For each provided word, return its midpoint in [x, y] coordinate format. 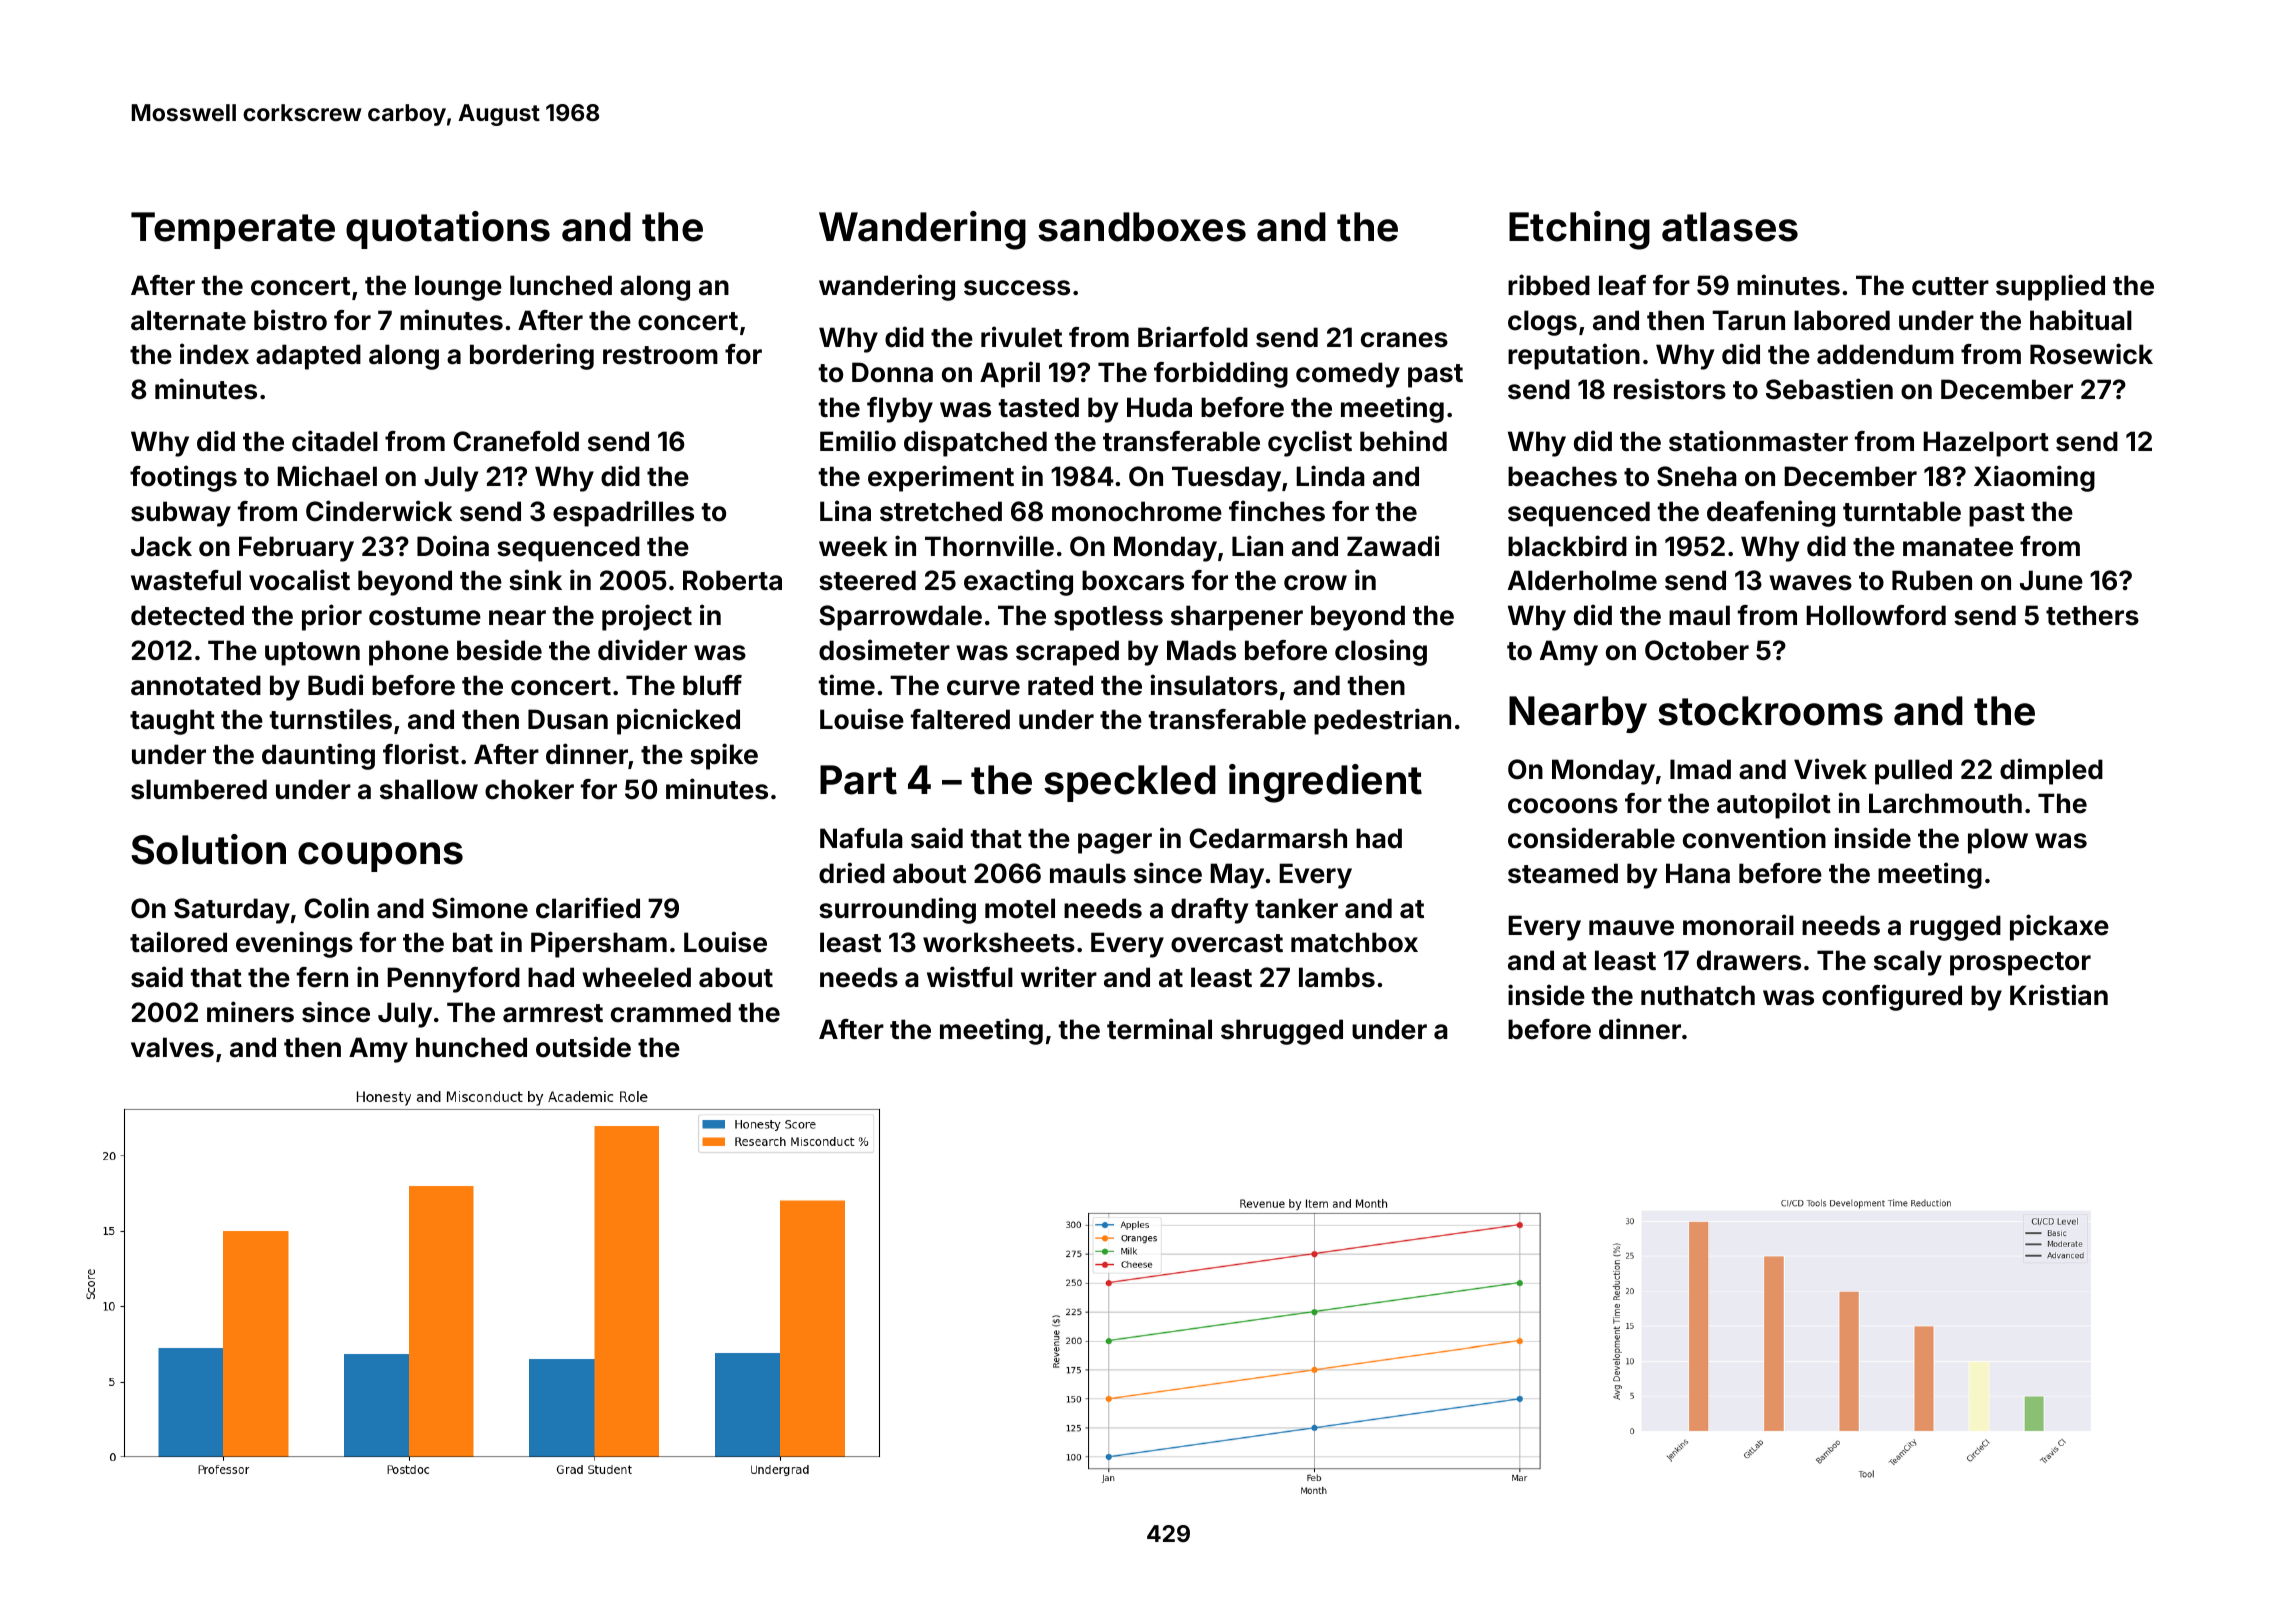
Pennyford [453, 980]
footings [183, 478]
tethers [2092, 615]
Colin [336, 908]
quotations [448, 230]
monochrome [1137, 511]
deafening [1771, 513]
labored [1842, 320]
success [1017, 288]
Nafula [861, 838]
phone [409, 653]
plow [1998, 841]
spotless [1108, 618]
